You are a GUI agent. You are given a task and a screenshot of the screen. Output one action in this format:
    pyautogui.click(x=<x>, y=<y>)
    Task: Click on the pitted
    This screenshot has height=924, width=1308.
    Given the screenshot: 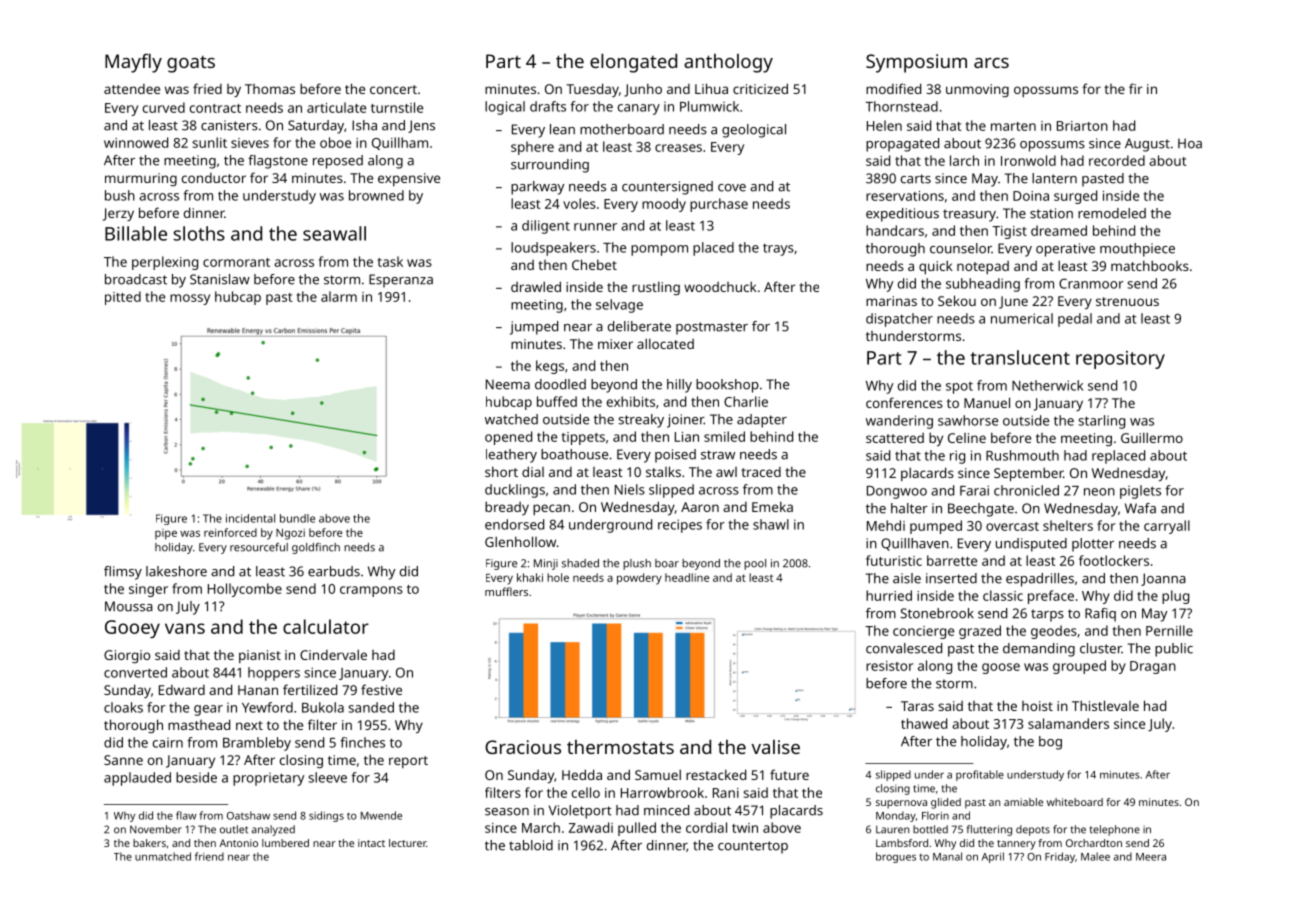 What is the action you would take?
    pyautogui.click(x=123, y=298)
